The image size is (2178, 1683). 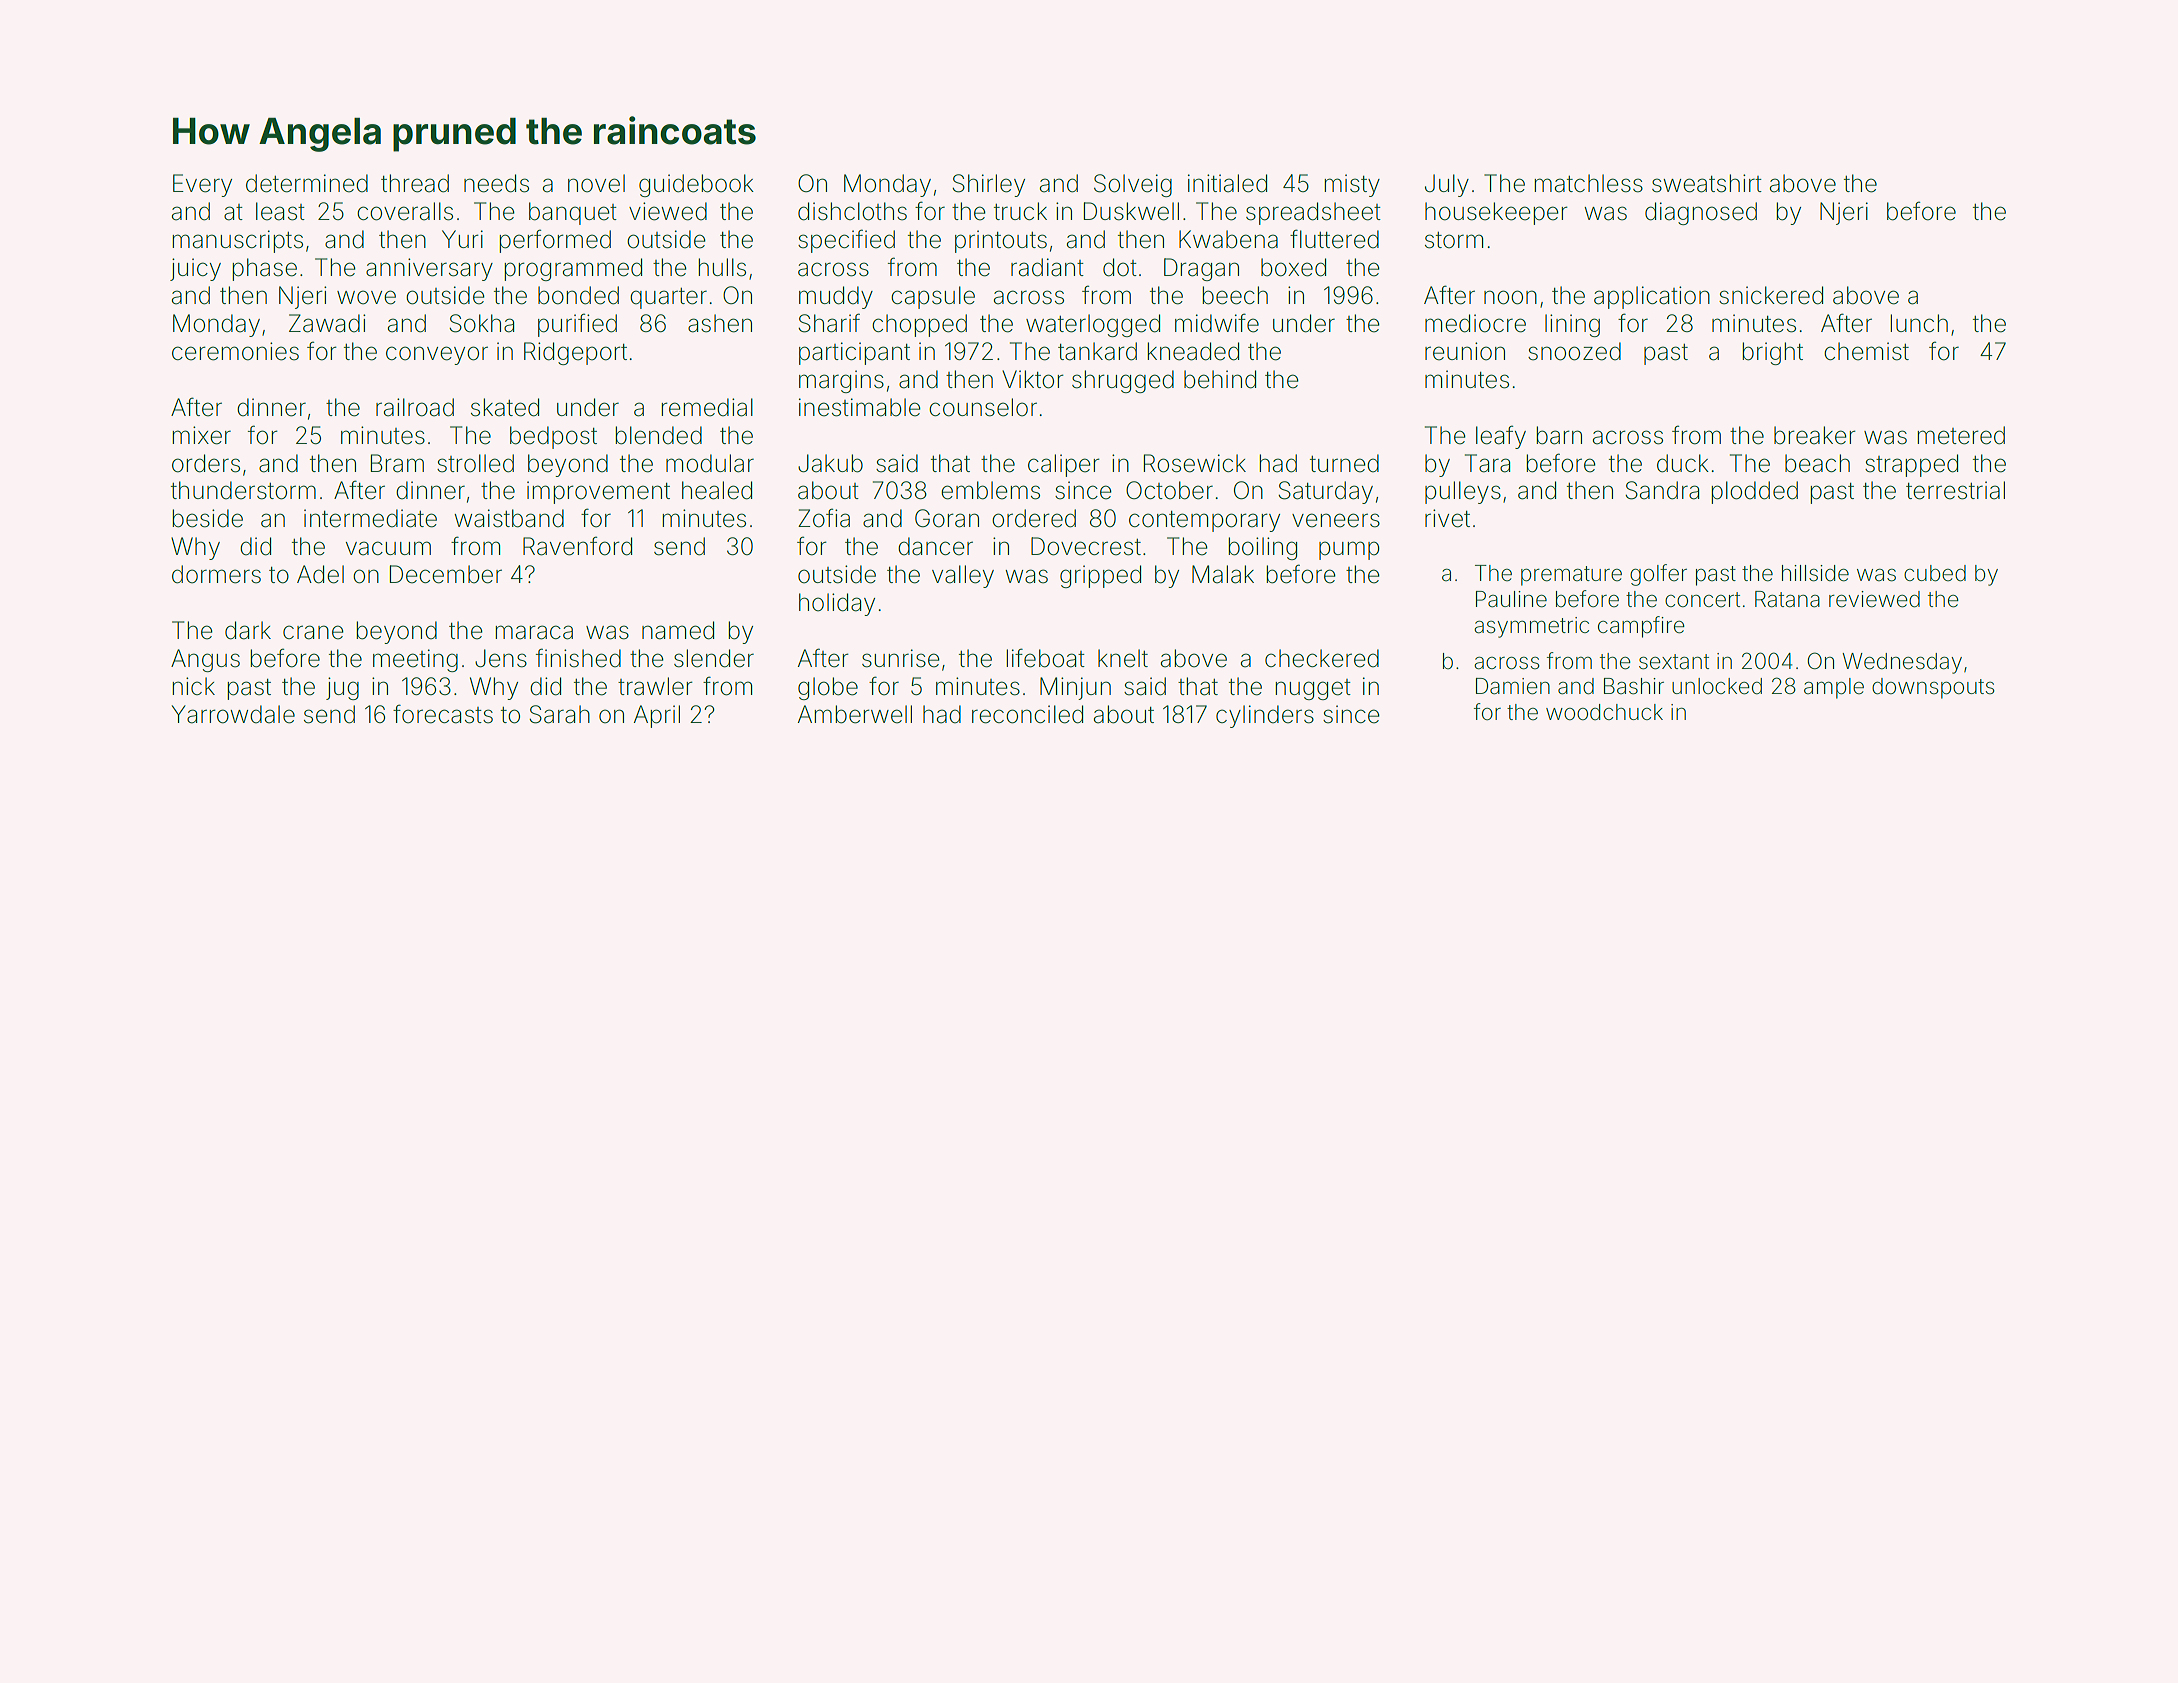 I want to click on diagnosed, so click(x=1701, y=213).
